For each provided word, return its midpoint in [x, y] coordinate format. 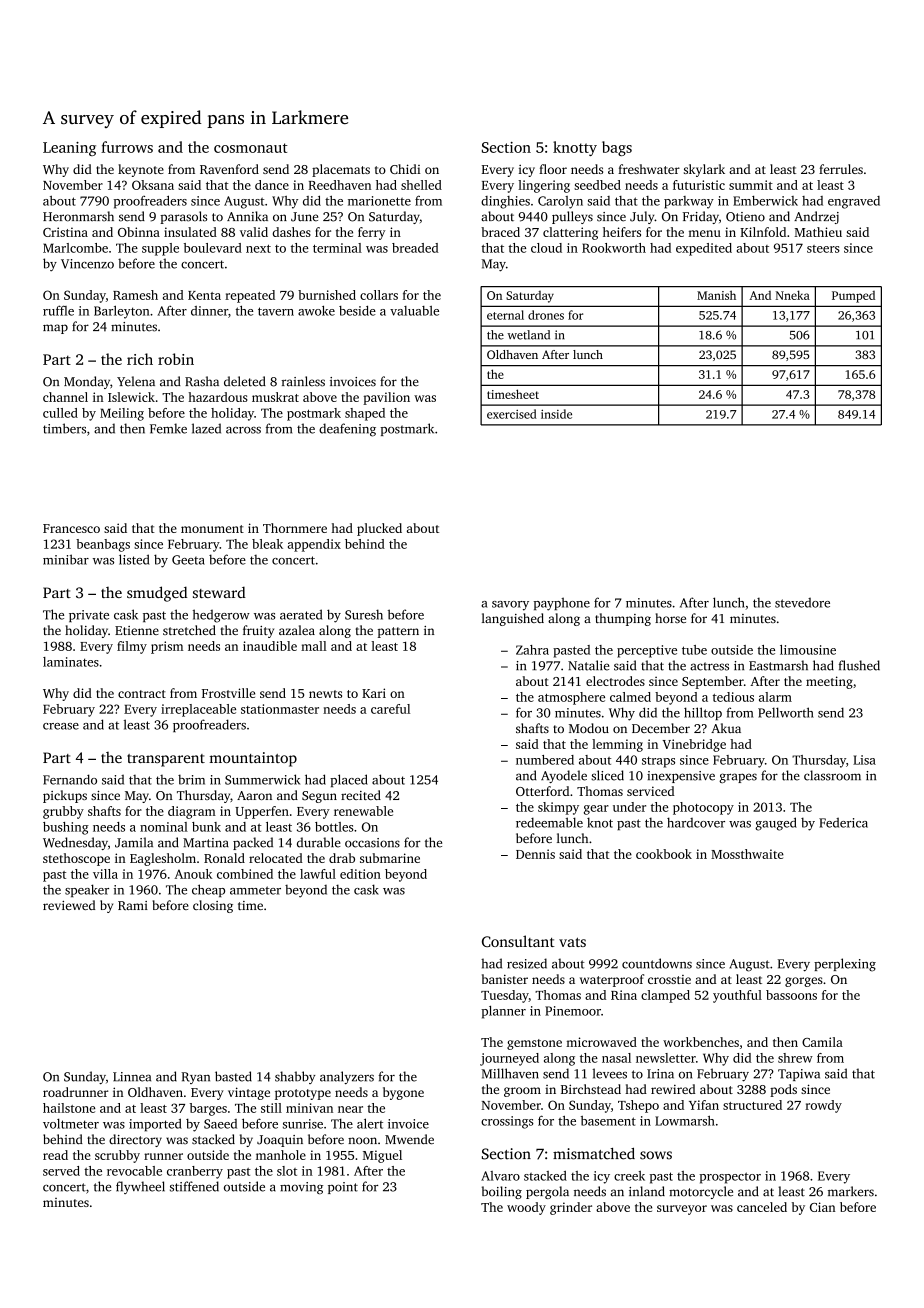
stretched [189, 630]
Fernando [70, 779]
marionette [379, 201]
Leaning [69, 149]
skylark [704, 170]
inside [556, 414]
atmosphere [571, 698]
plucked [379, 529]
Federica [843, 823]
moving [301, 1188]
